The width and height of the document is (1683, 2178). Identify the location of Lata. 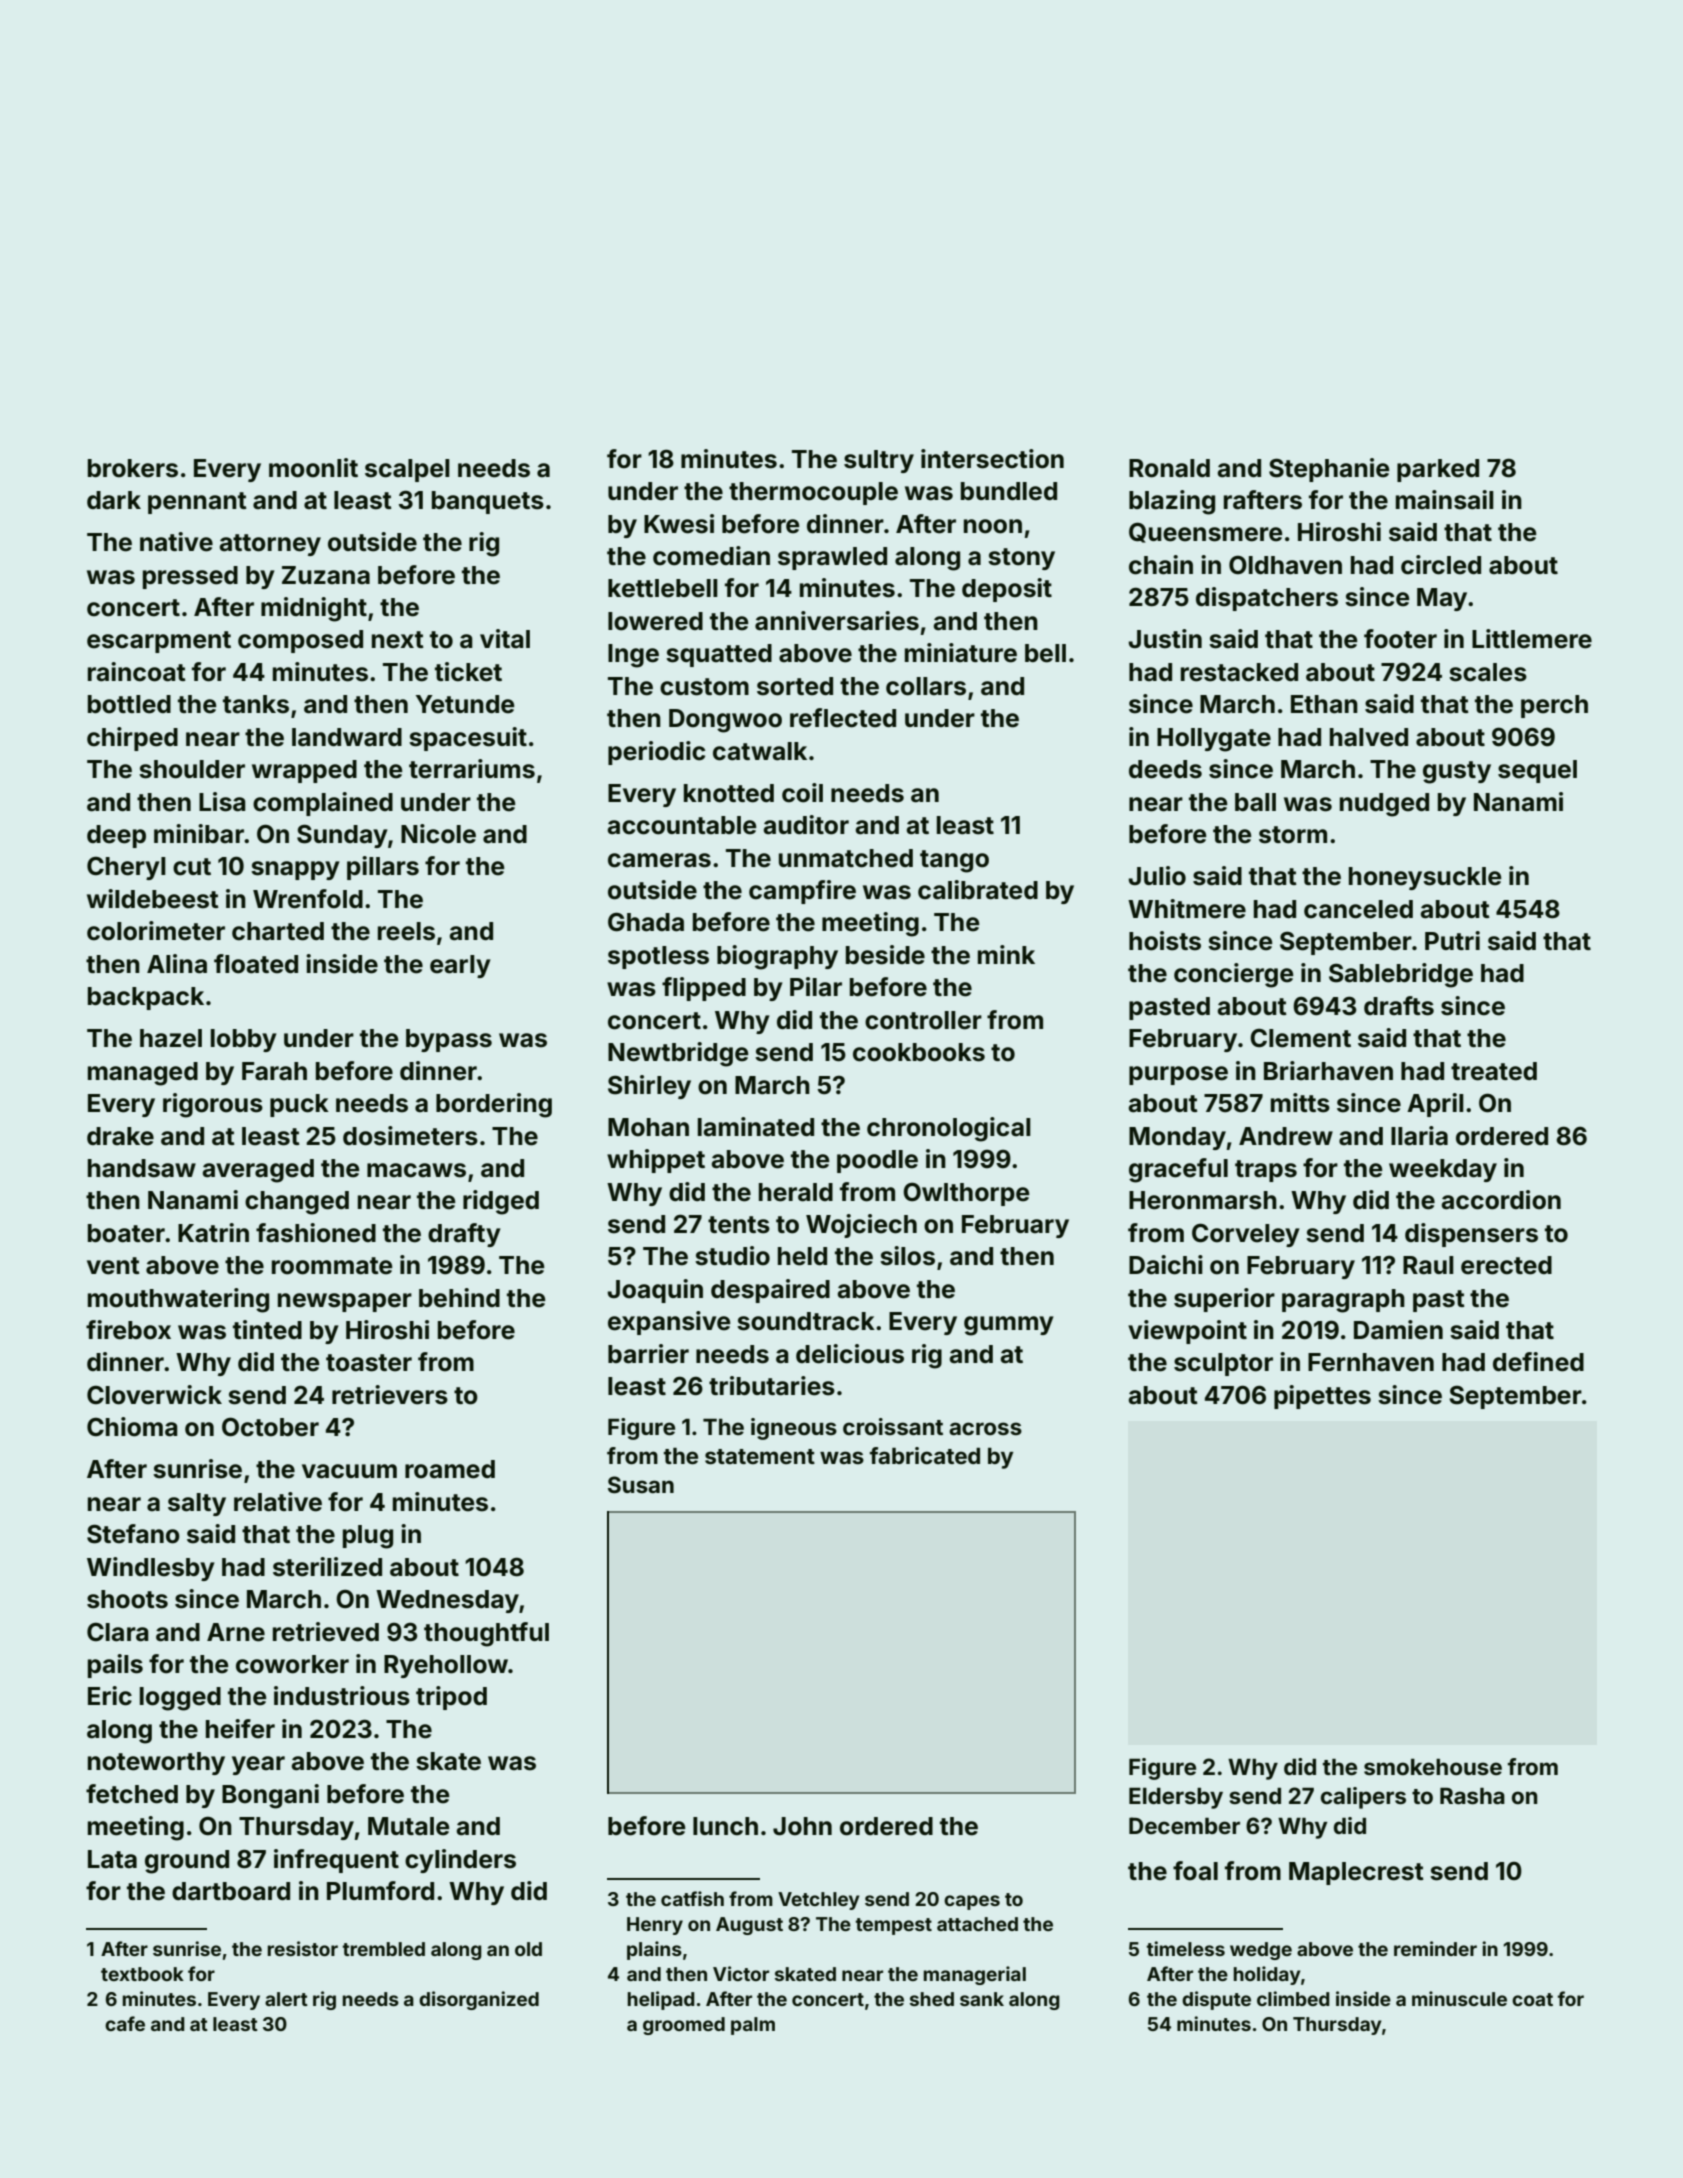
(112, 1859).
